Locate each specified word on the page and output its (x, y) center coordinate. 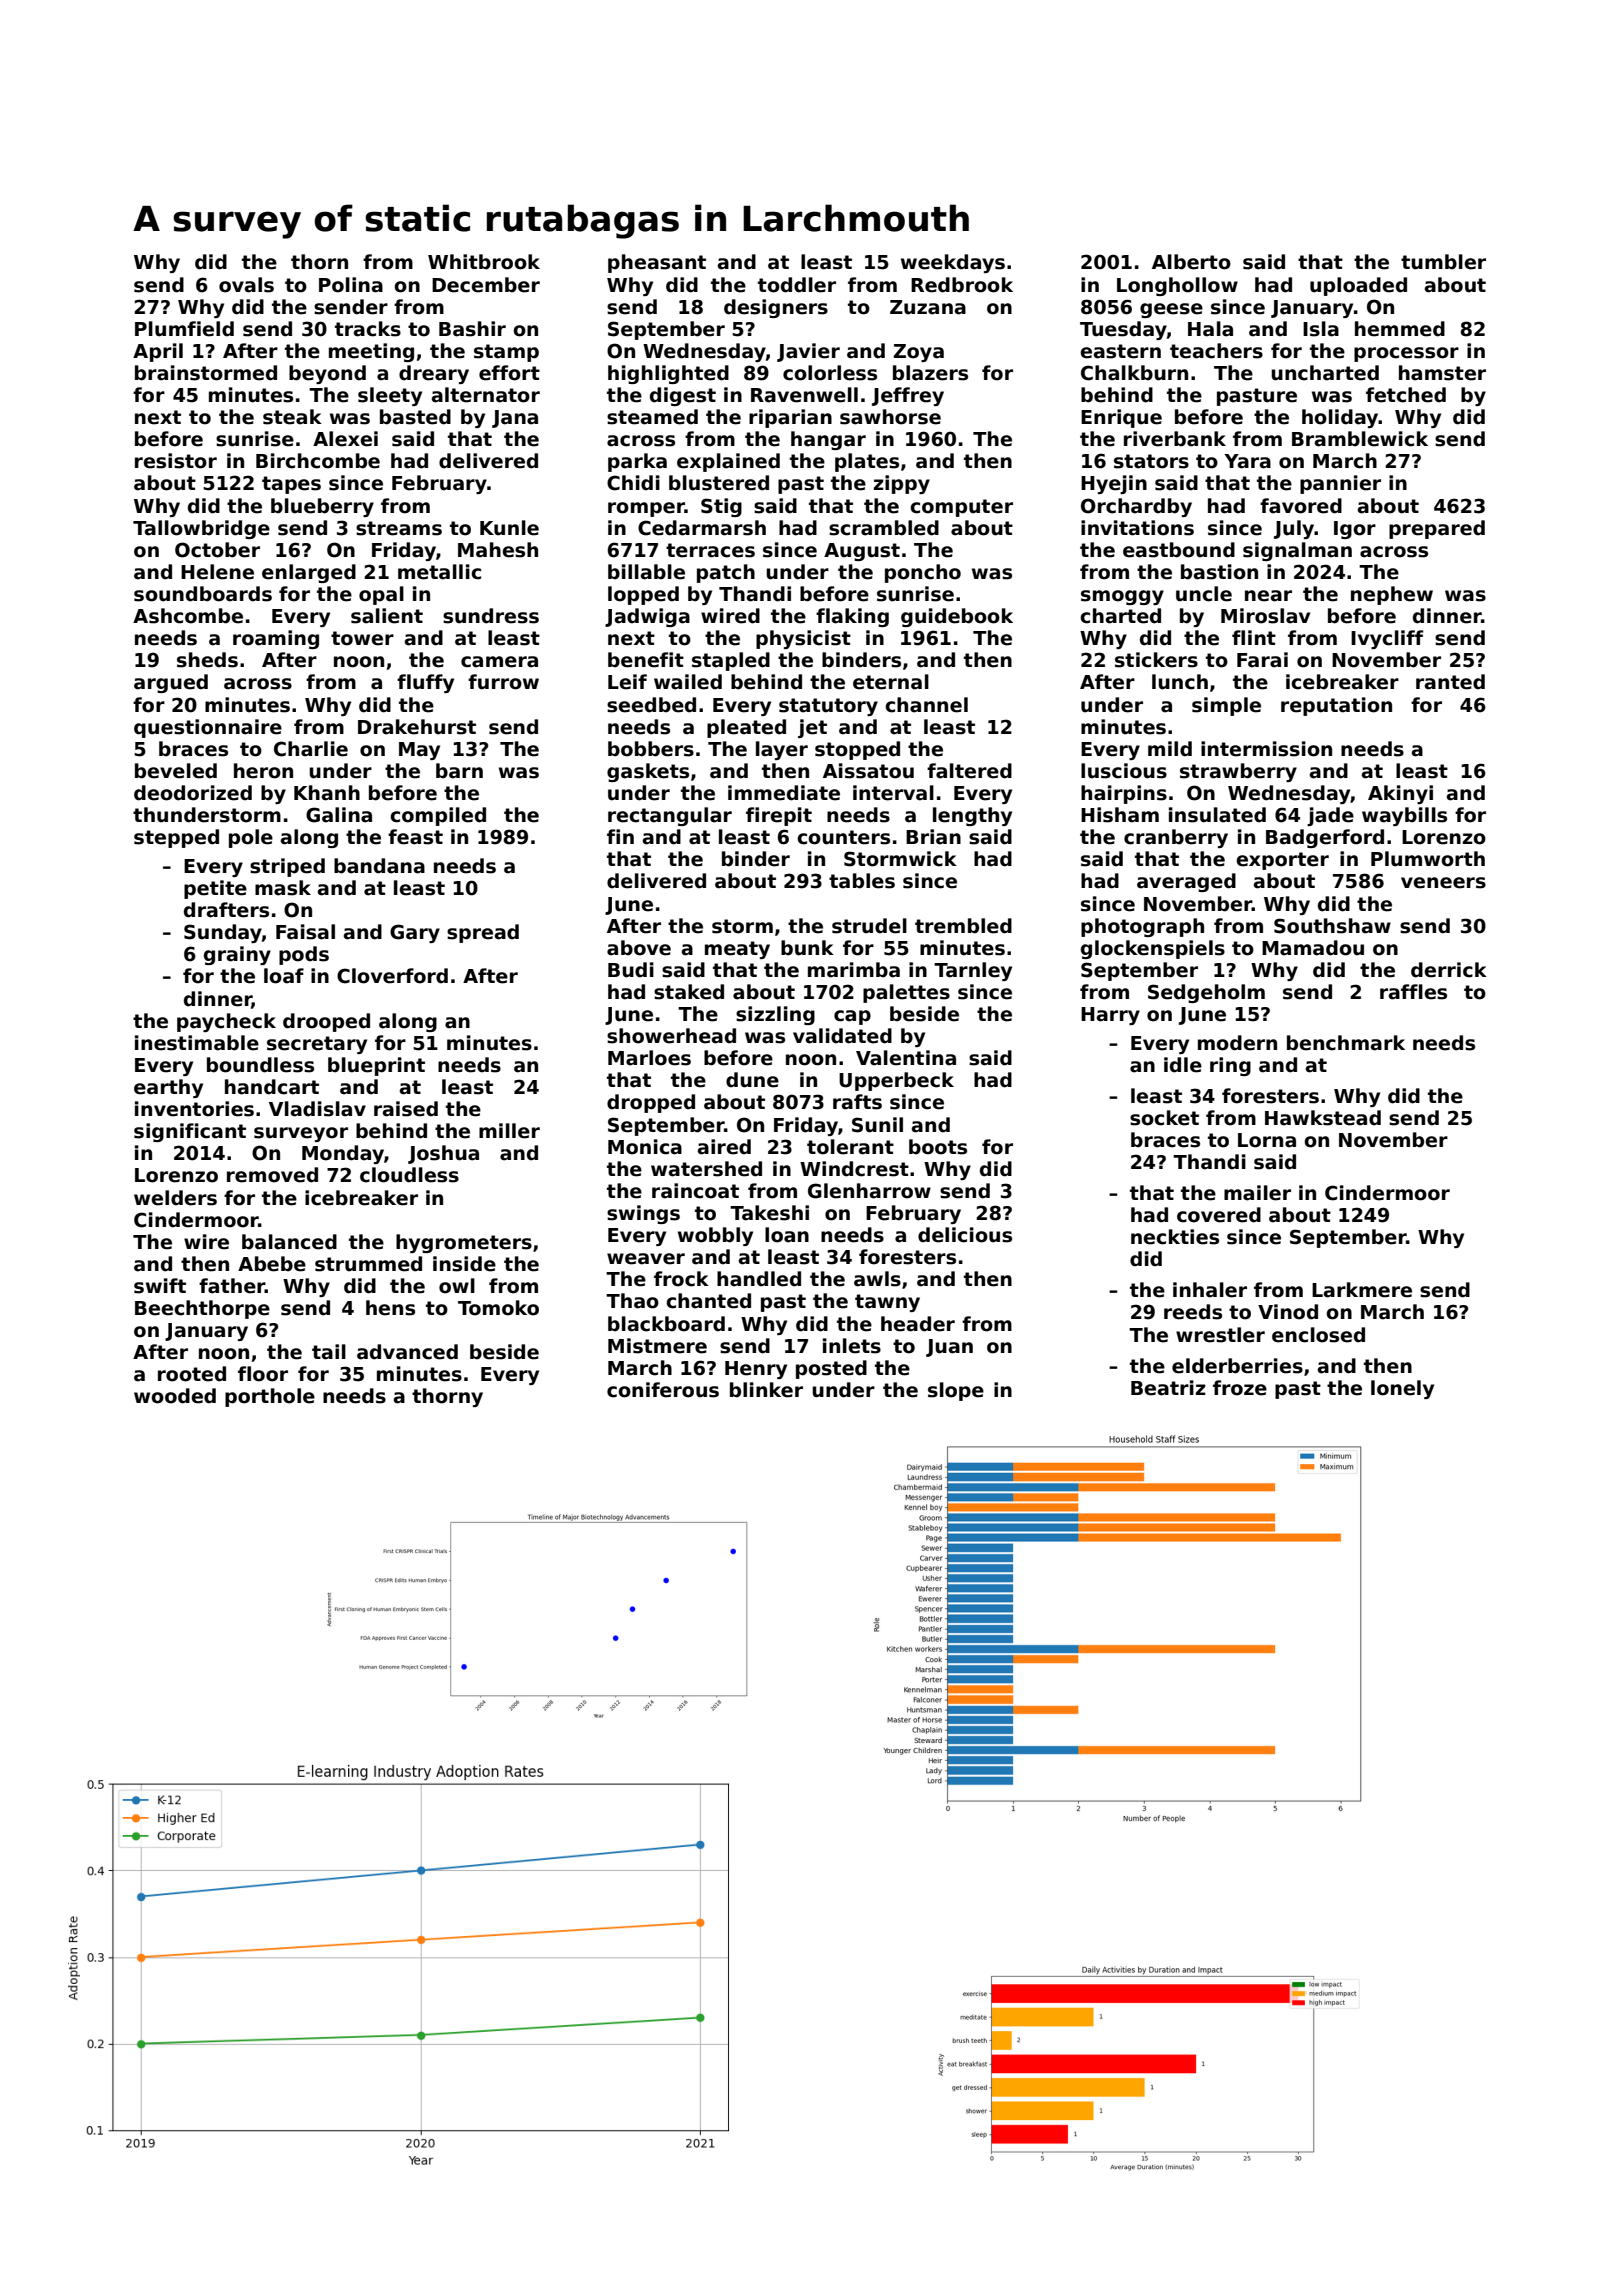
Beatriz (1168, 1388)
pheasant (657, 263)
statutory (828, 707)
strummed (368, 1264)
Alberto (1191, 262)
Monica (645, 1147)
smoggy (1122, 597)
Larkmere (1362, 1290)
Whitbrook (484, 262)
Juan (949, 1348)
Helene (217, 572)
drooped (326, 1022)
